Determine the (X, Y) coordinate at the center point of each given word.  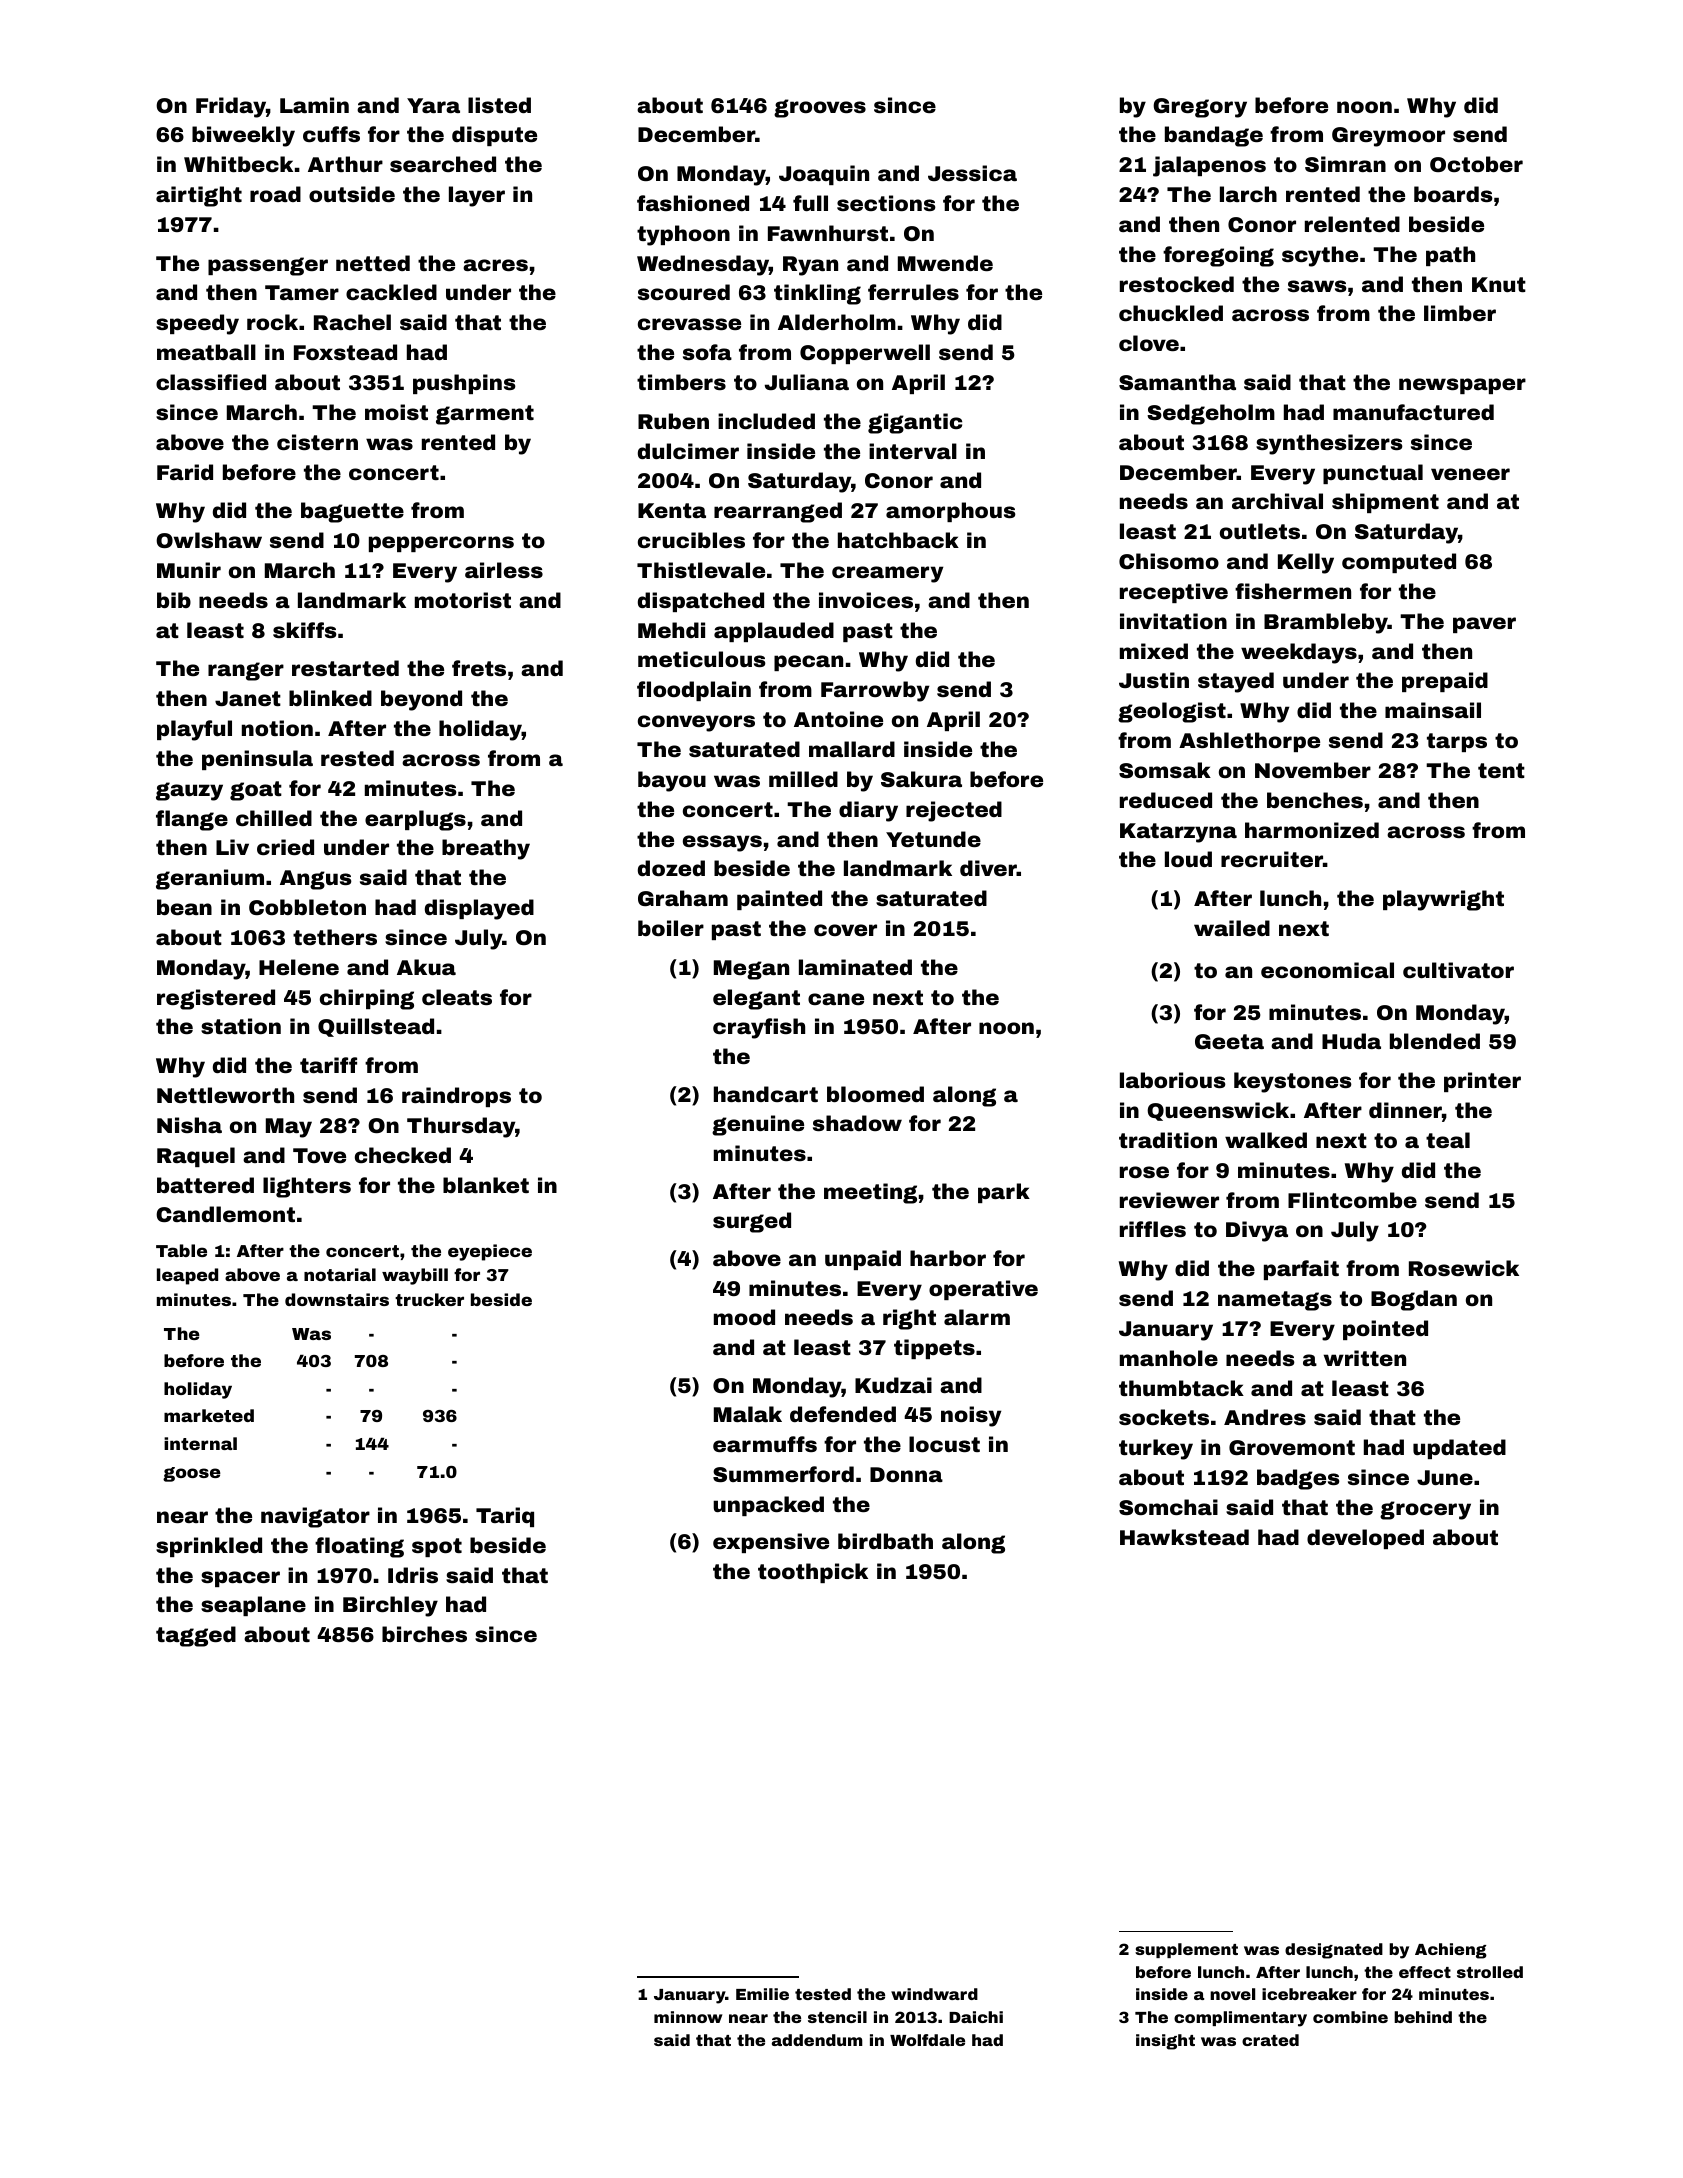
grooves (820, 108)
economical (1327, 970)
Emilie (762, 1994)
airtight (199, 196)
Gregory (1200, 108)
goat (256, 791)
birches (424, 1634)
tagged (196, 1636)
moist (396, 412)
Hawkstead (1184, 1537)
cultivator (1458, 970)
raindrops (456, 1097)
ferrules (913, 292)
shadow (857, 1123)
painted (779, 900)
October (1476, 164)
